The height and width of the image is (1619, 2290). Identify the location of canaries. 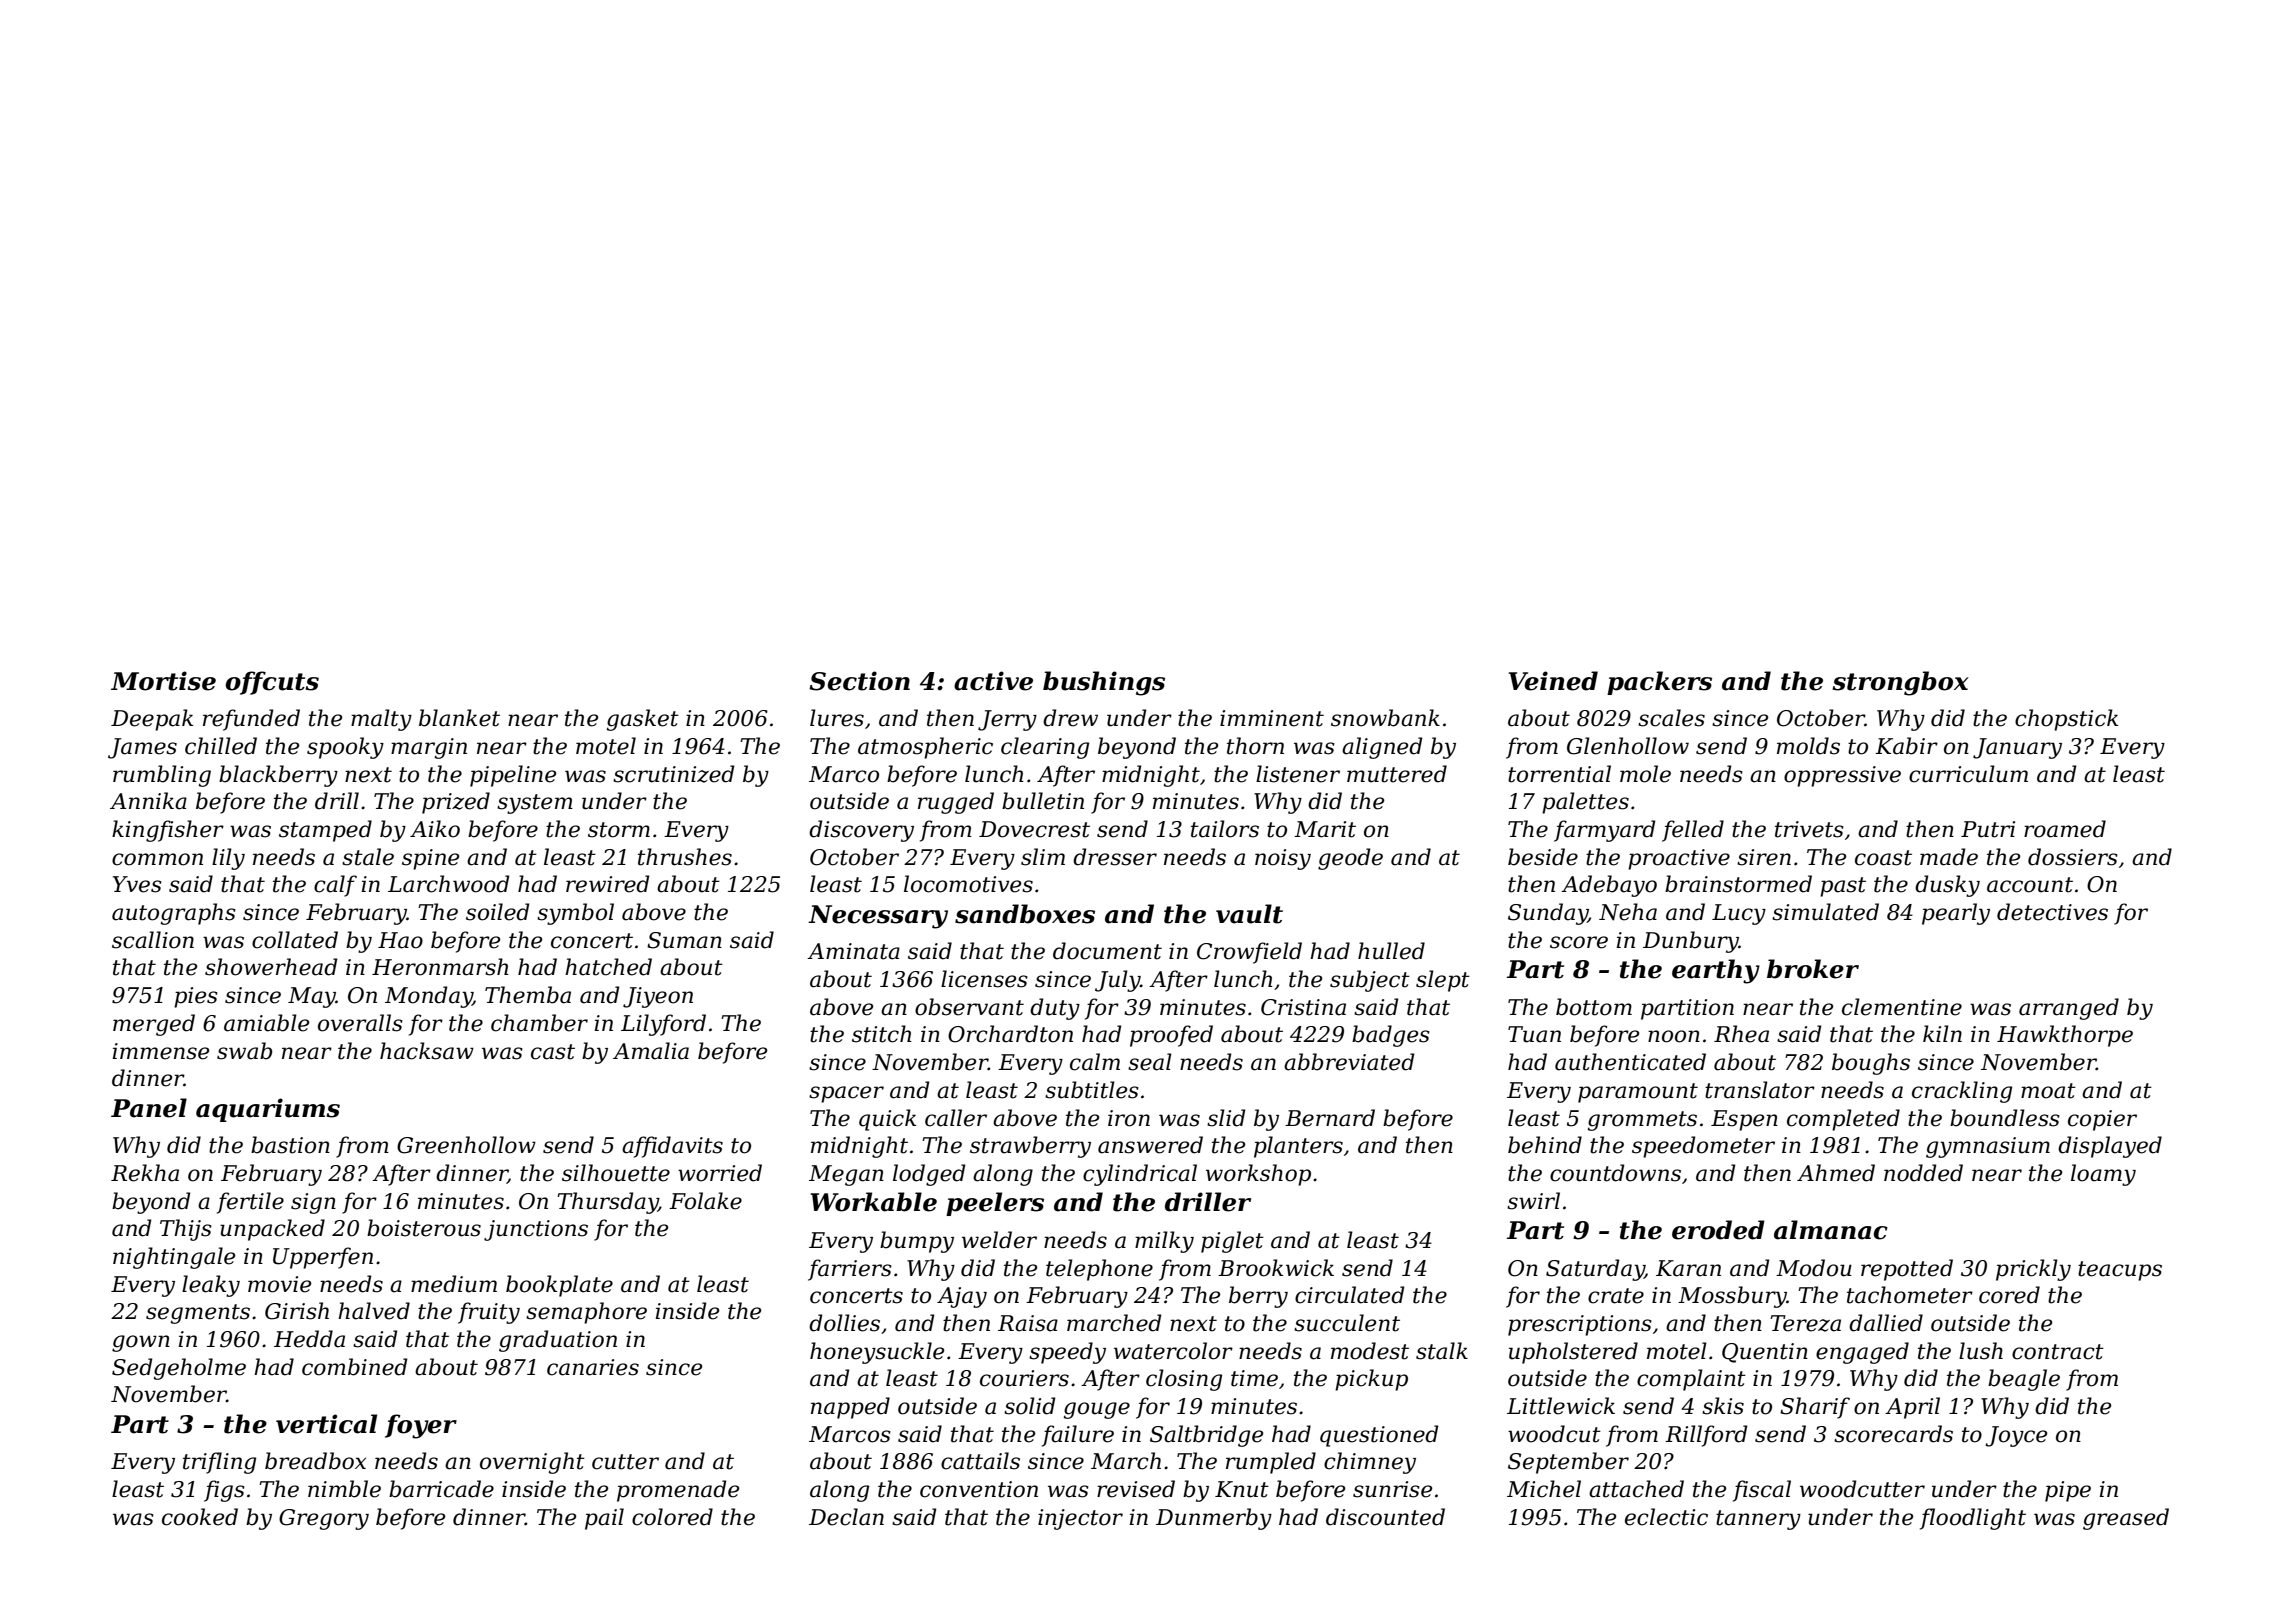
(593, 1367).
